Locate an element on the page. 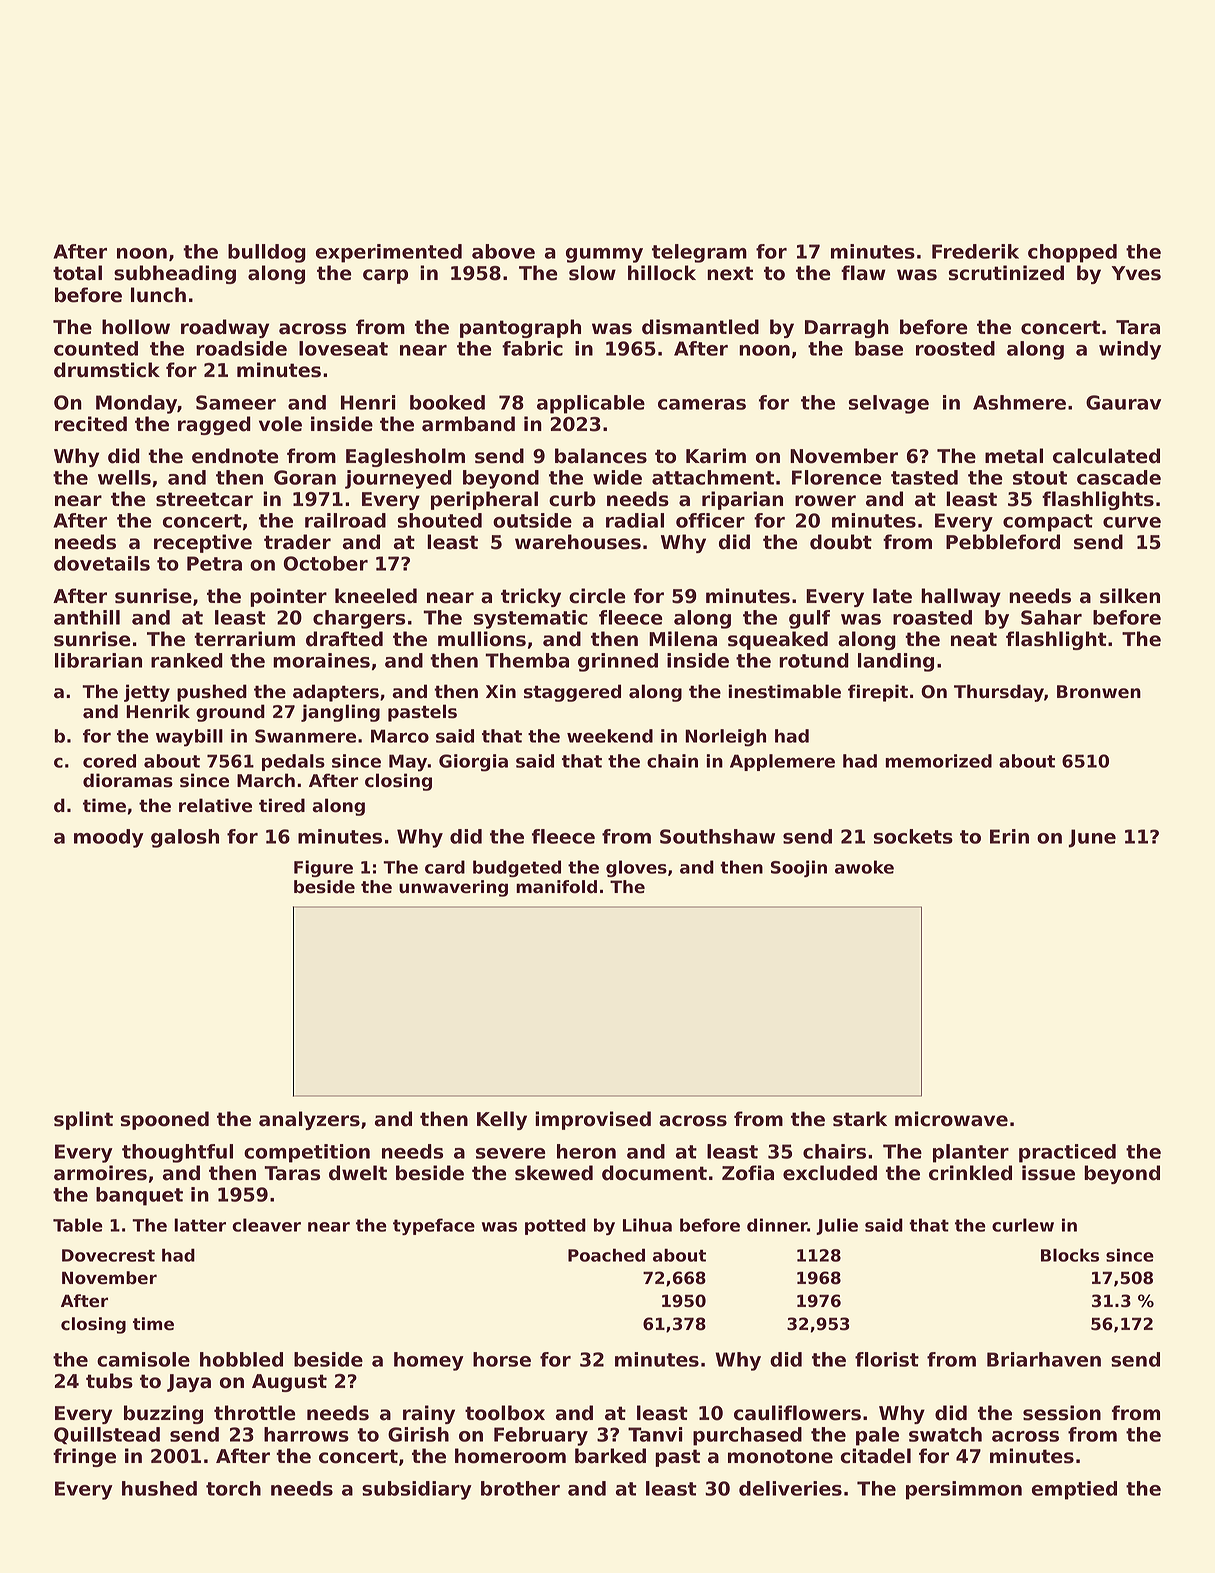 This image has height=1573, width=1215. fringe is located at coordinates (84, 1457).
